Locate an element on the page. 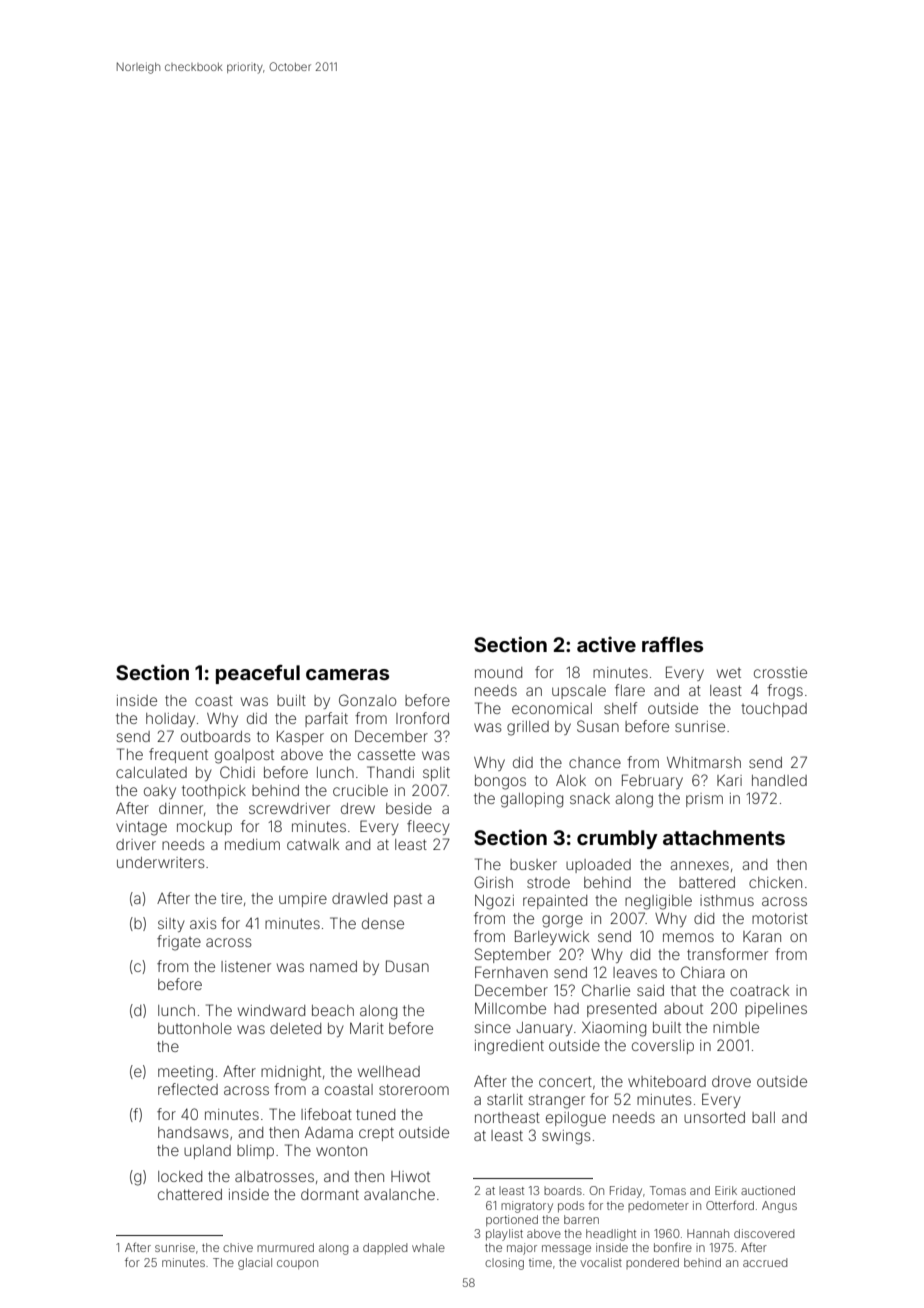 This document has height=1308, width=924. glacial is located at coordinates (255, 1264).
